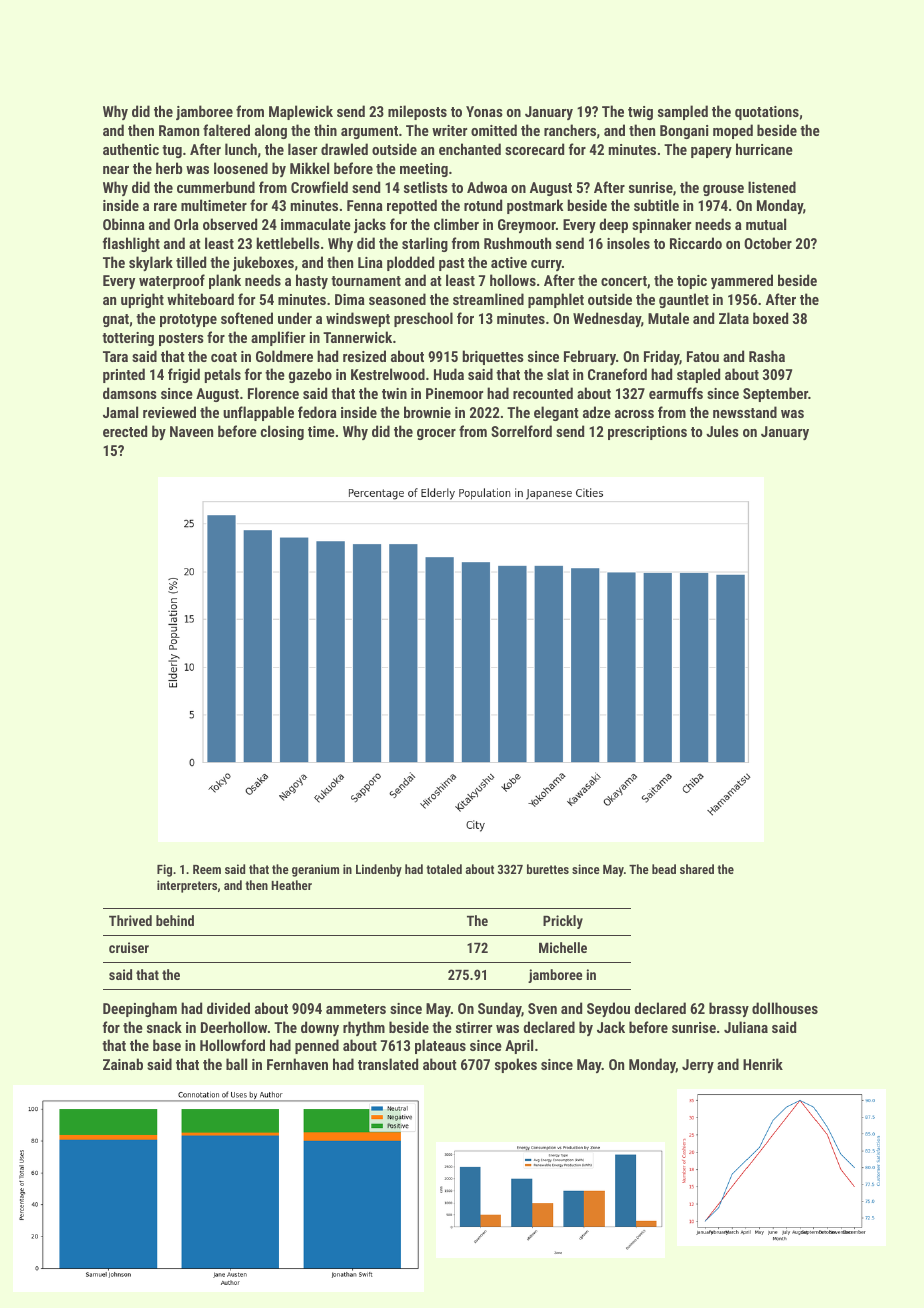  I want to click on Sorrelford, so click(521, 431).
